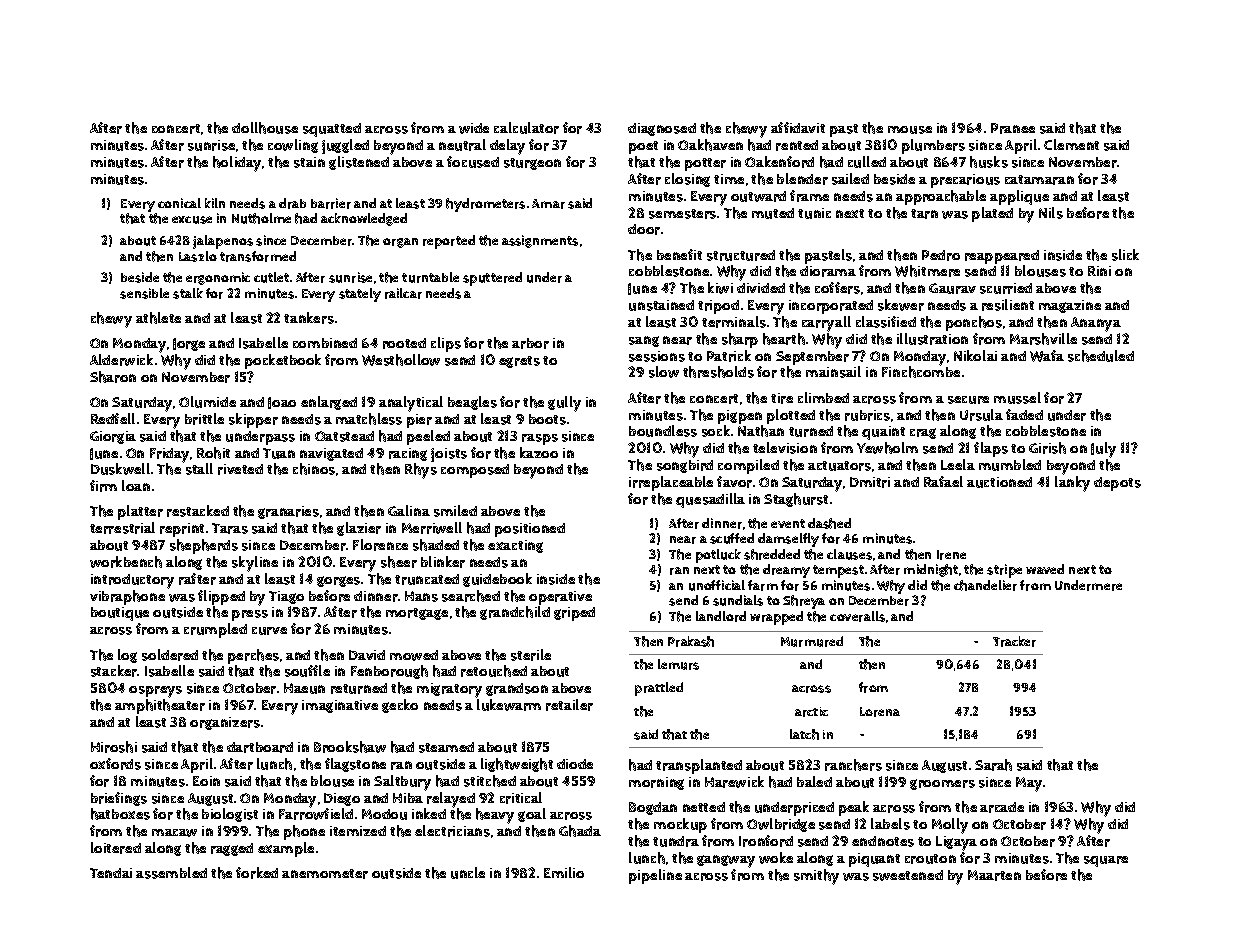  I want to click on Tracker, so click(1014, 641).
